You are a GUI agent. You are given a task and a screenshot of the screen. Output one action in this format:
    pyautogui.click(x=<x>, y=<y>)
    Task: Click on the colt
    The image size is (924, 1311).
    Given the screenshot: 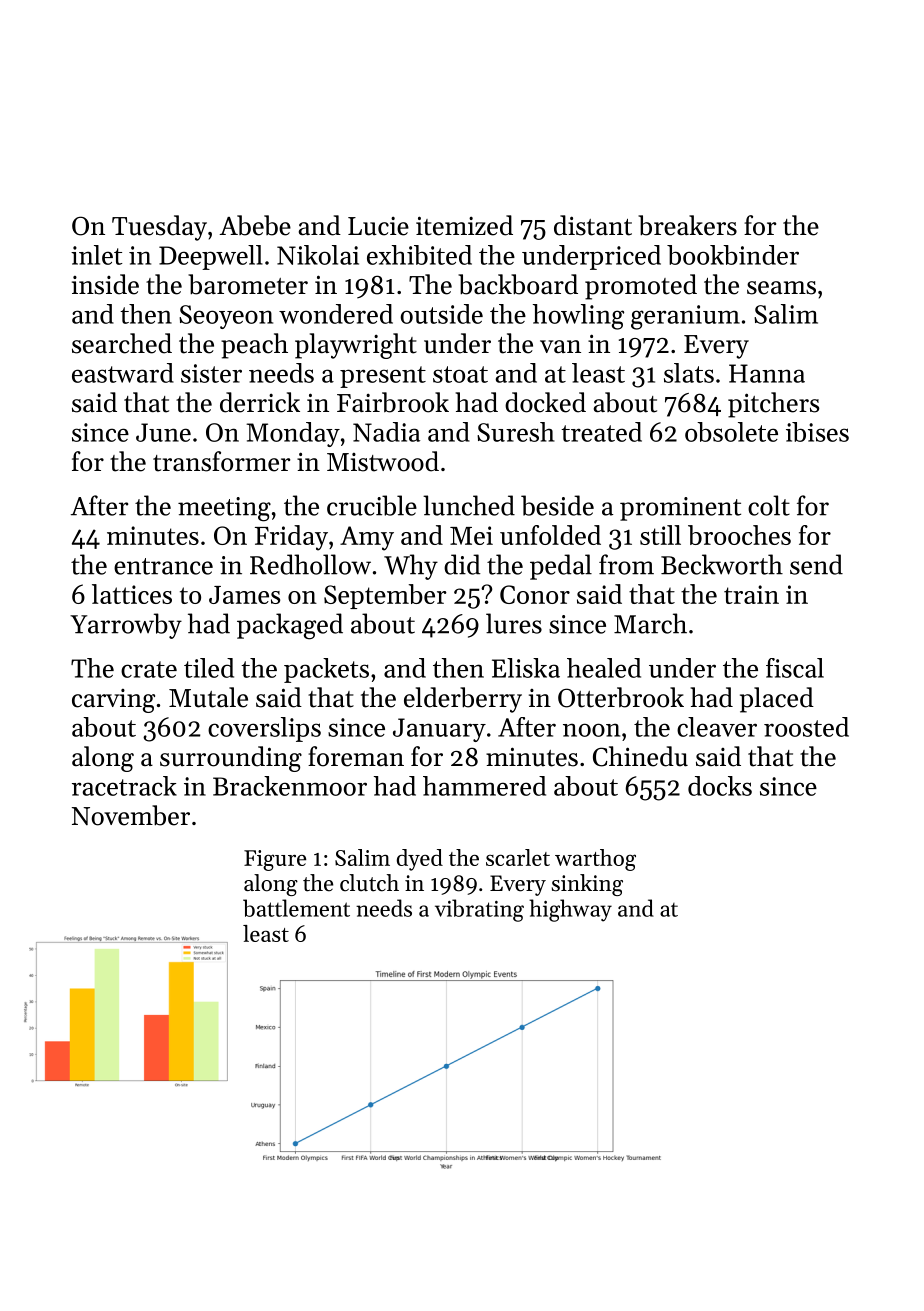 What is the action you would take?
    pyautogui.click(x=769, y=505)
